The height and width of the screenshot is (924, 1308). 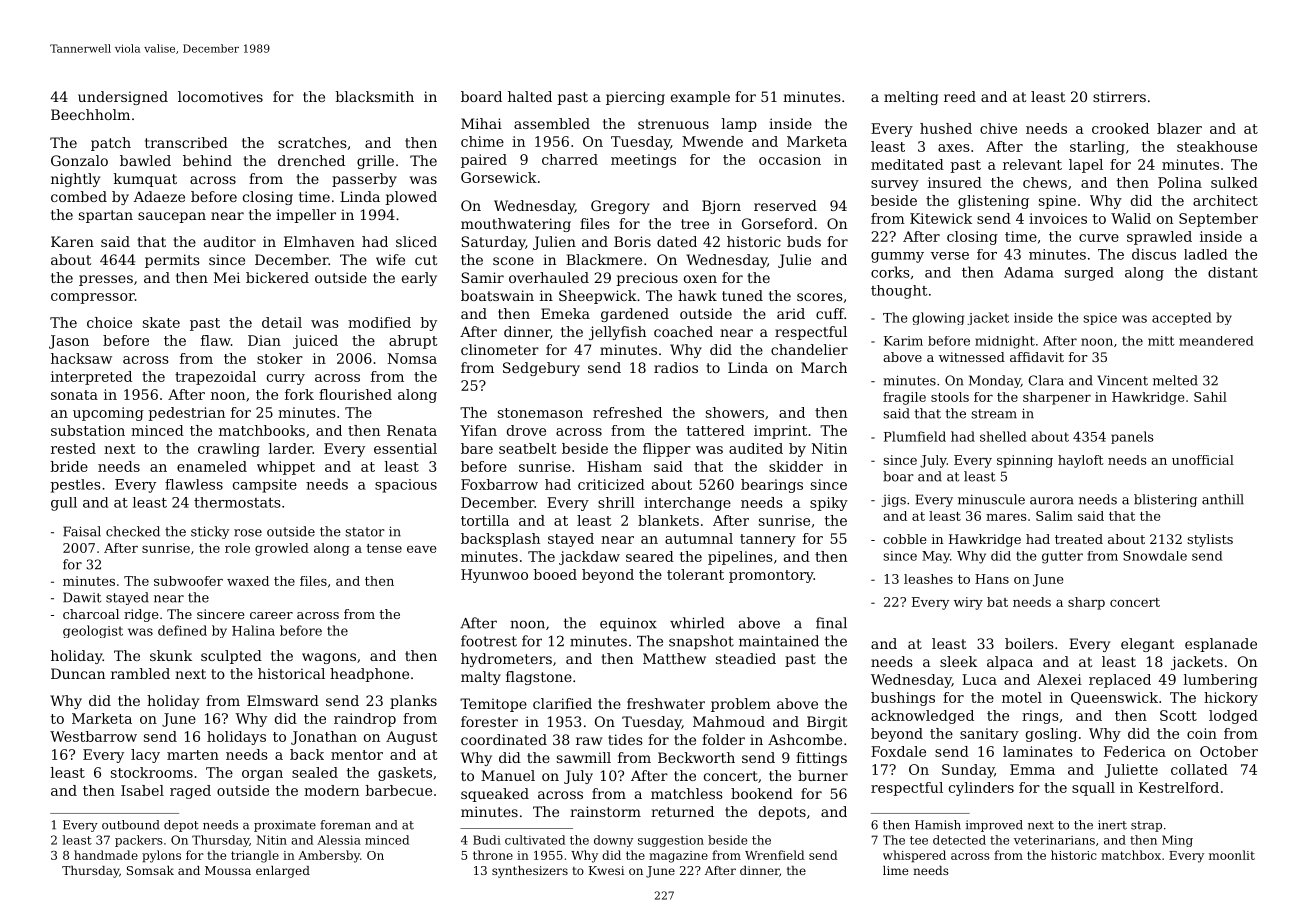 I want to click on Sahil, so click(x=1210, y=397).
